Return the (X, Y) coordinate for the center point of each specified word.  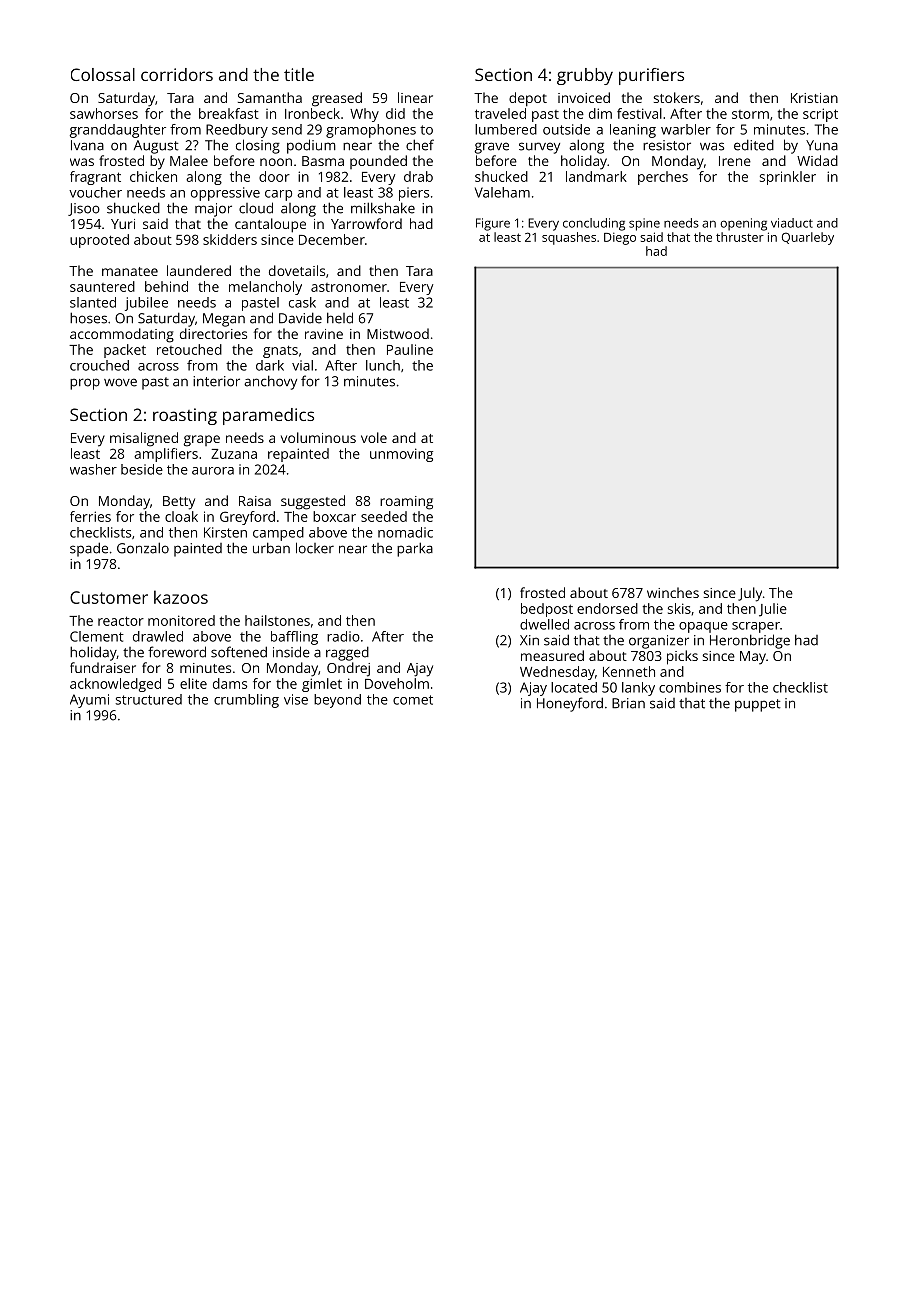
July (750, 594)
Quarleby (808, 238)
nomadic (405, 532)
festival (639, 113)
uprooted (99, 241)
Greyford (247, 518)
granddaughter (118, 131)
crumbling (246, 701)
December (332, 239)
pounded (378, 162)
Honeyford (570, 704)
